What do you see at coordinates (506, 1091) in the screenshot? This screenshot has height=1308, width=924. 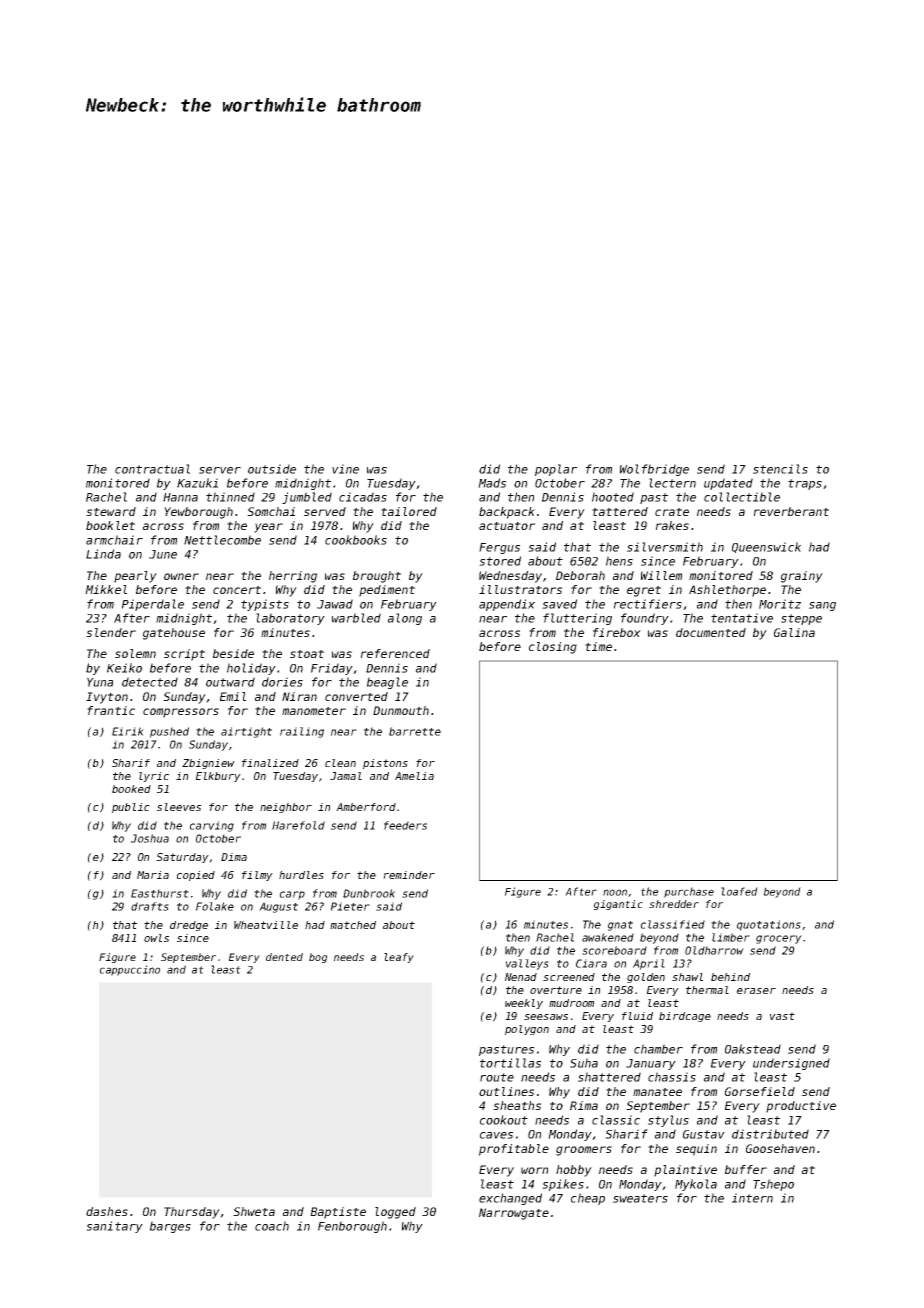 I see `outlines` at bounding box center [506, 1091].
